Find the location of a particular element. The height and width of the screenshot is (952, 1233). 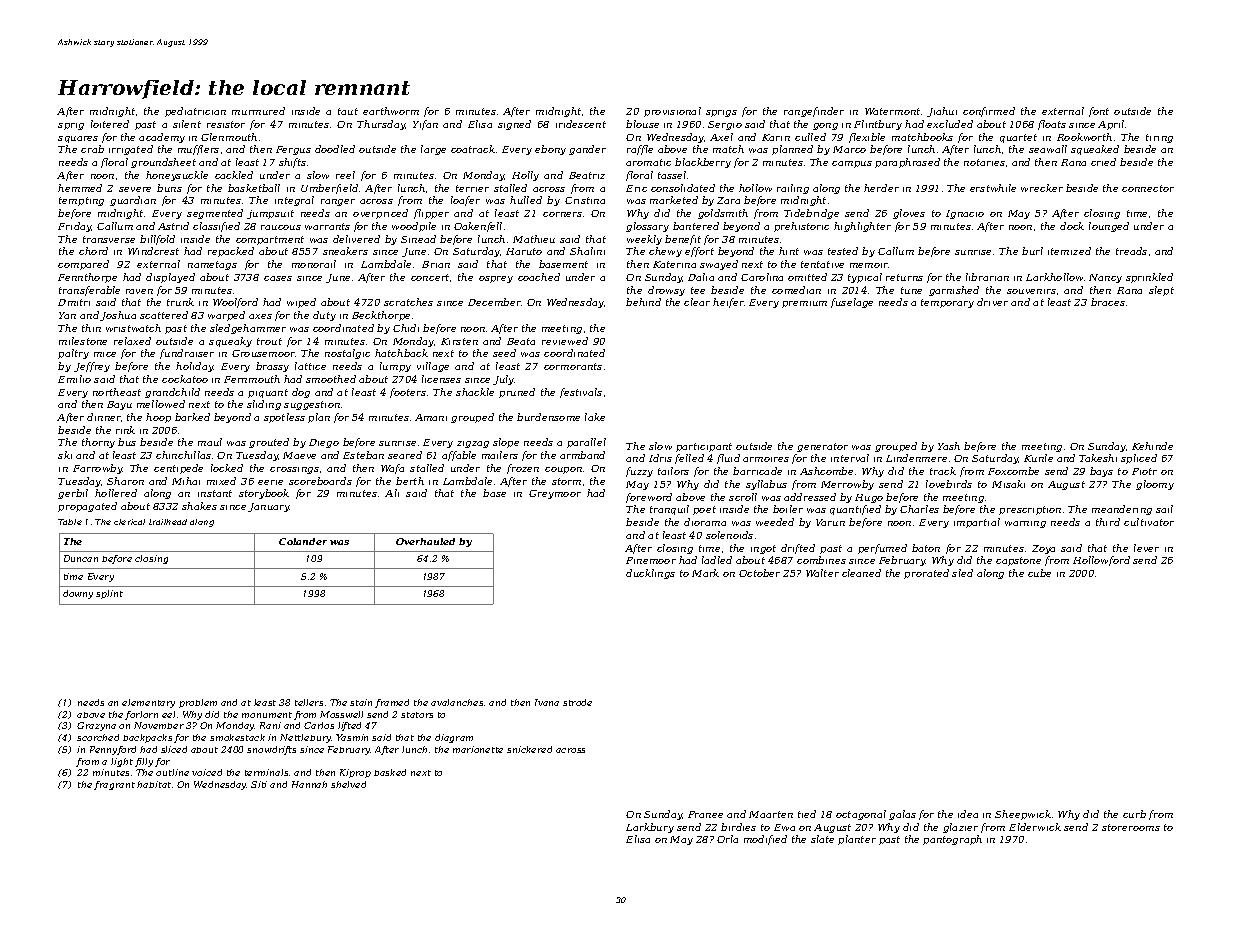

Charles is located at coordinates (919, 509).
